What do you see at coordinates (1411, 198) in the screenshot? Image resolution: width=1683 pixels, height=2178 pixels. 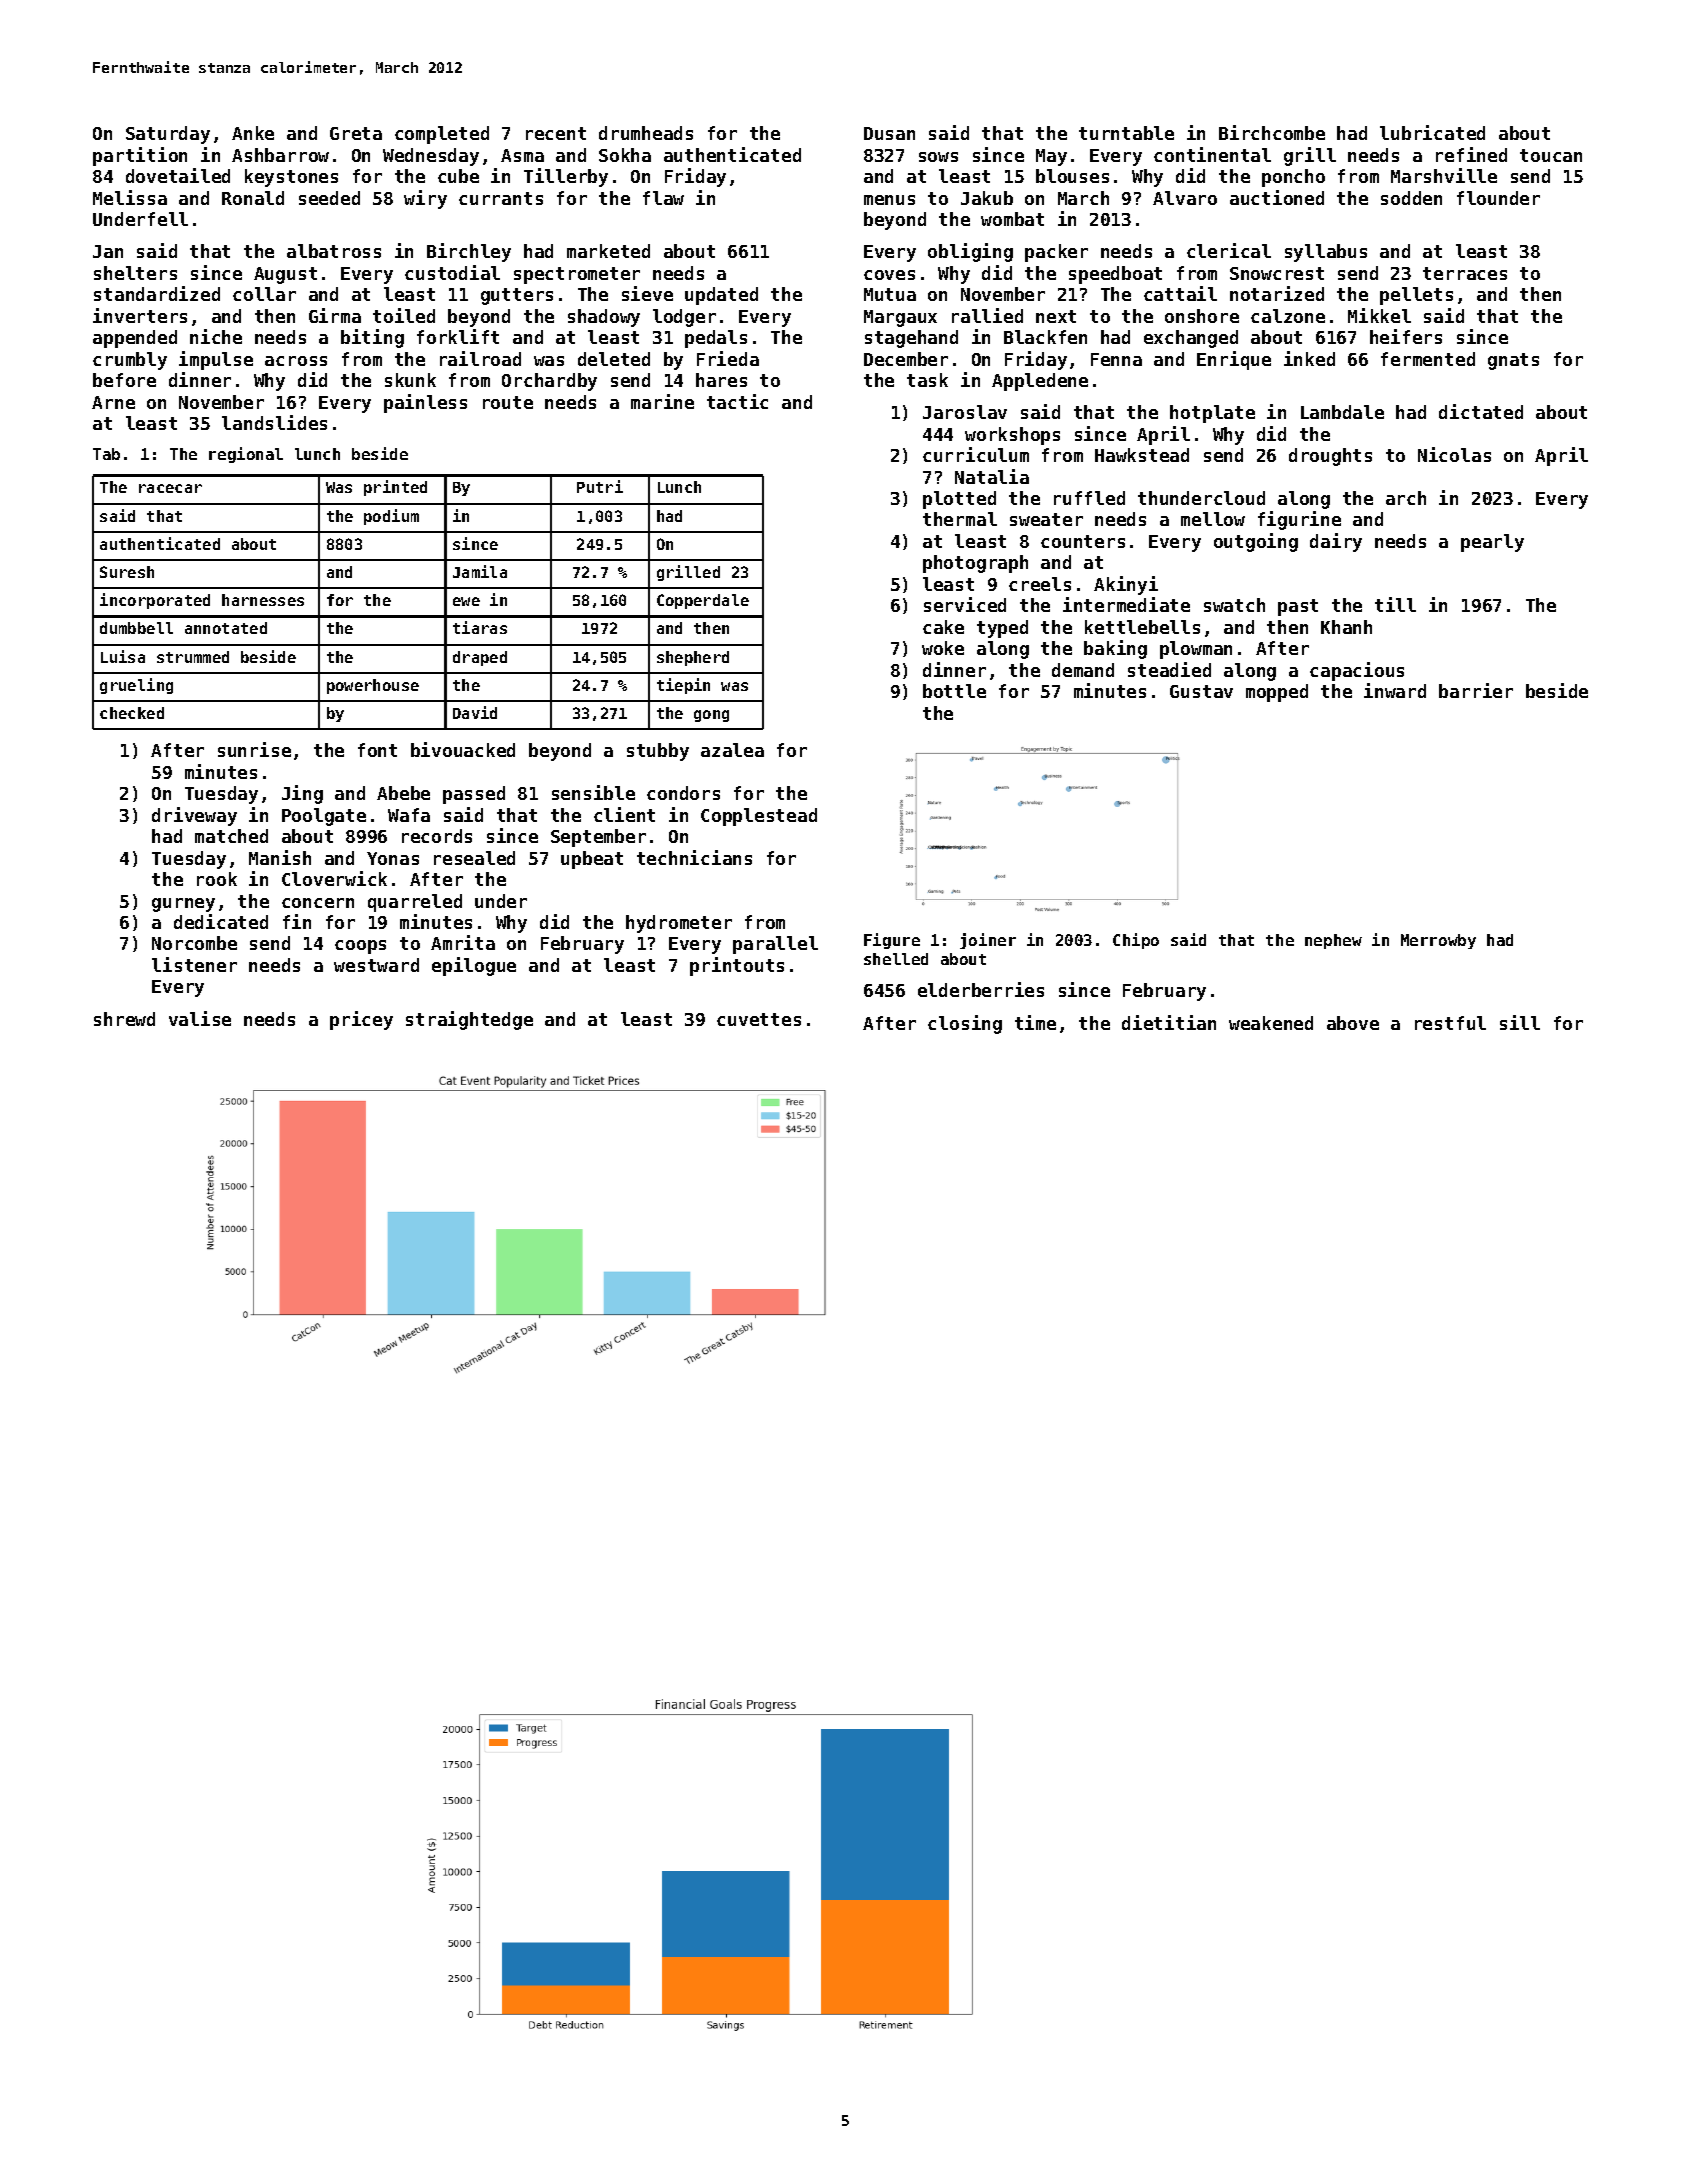 I see `sodden` at bounding box center [1411, 198].
